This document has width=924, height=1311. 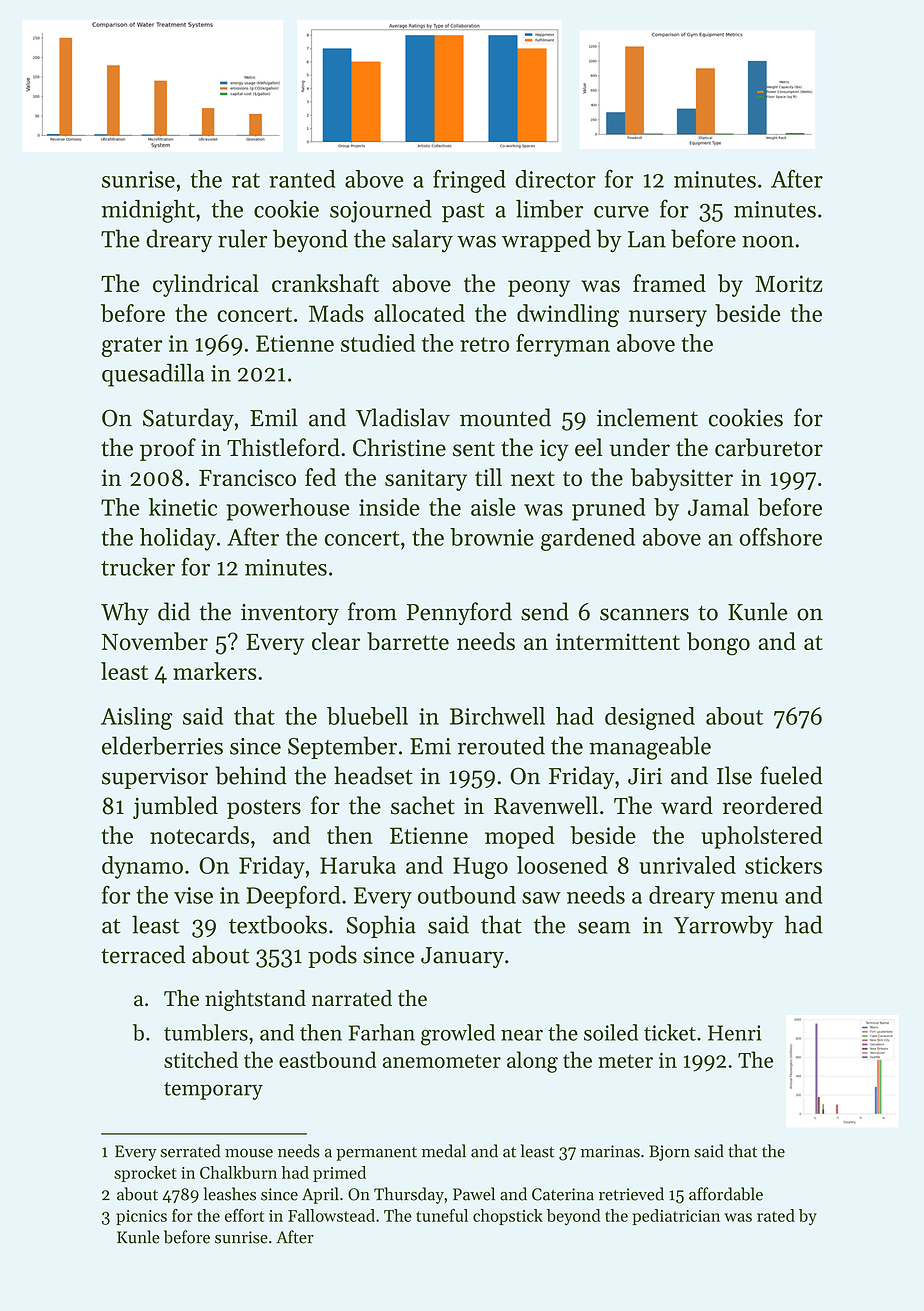 I want to click on elderberries, so click(x=162, y=745).
